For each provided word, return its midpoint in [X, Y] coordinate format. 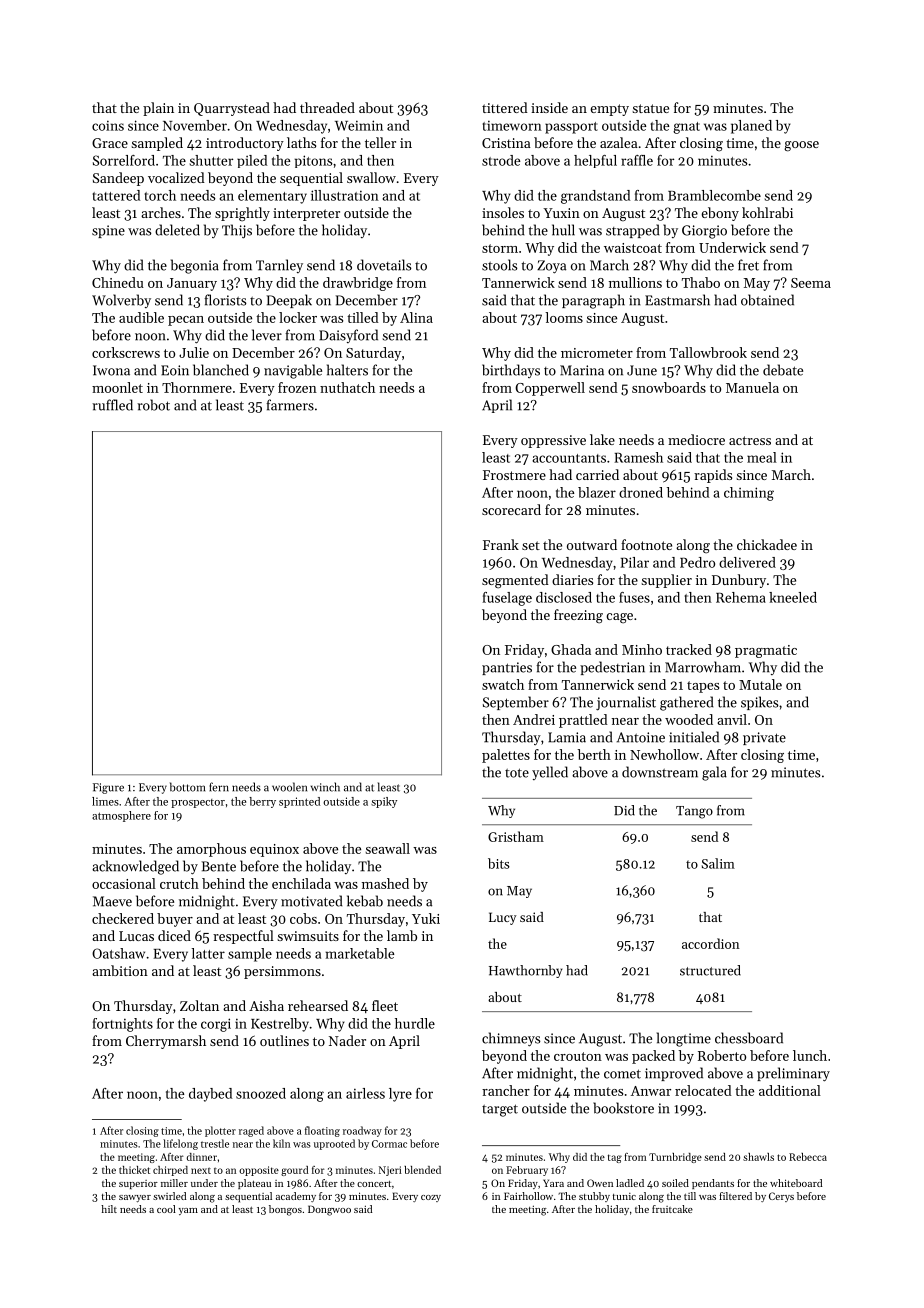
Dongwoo [329, 1210]
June [642, 370]
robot [153, 405]
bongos [285, 1210]
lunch [810, 1055]
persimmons [282, 972]
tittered [505, 107]
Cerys [781, 1197]
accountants [569, 458]
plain [158, 109]
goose [801, 146]
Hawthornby [526, 971]
